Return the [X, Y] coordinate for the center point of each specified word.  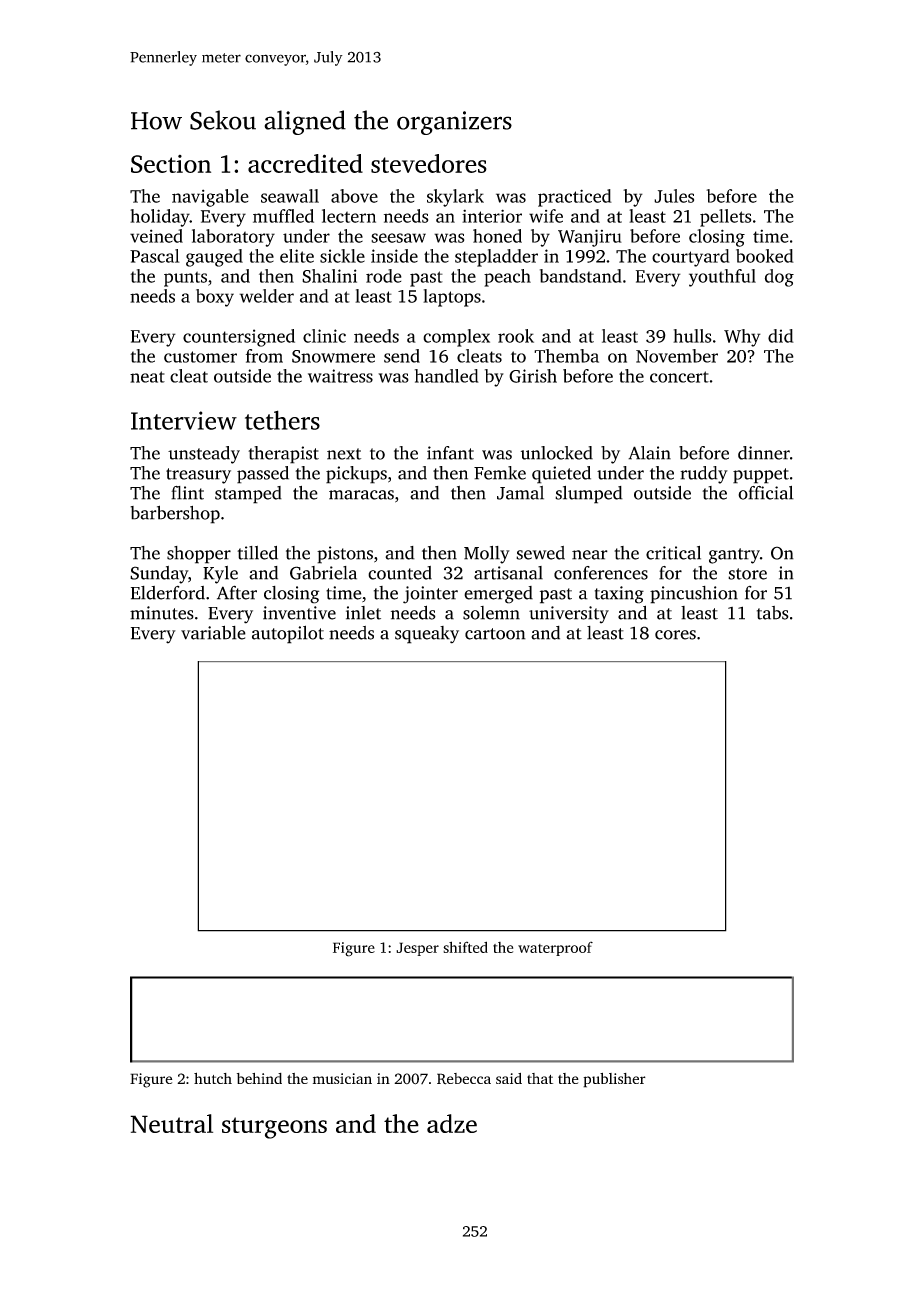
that [540, 1078]
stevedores [429, 163]
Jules [674, 196]
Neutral [171, 1123]
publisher [614, 1080]
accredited [305, 163]
